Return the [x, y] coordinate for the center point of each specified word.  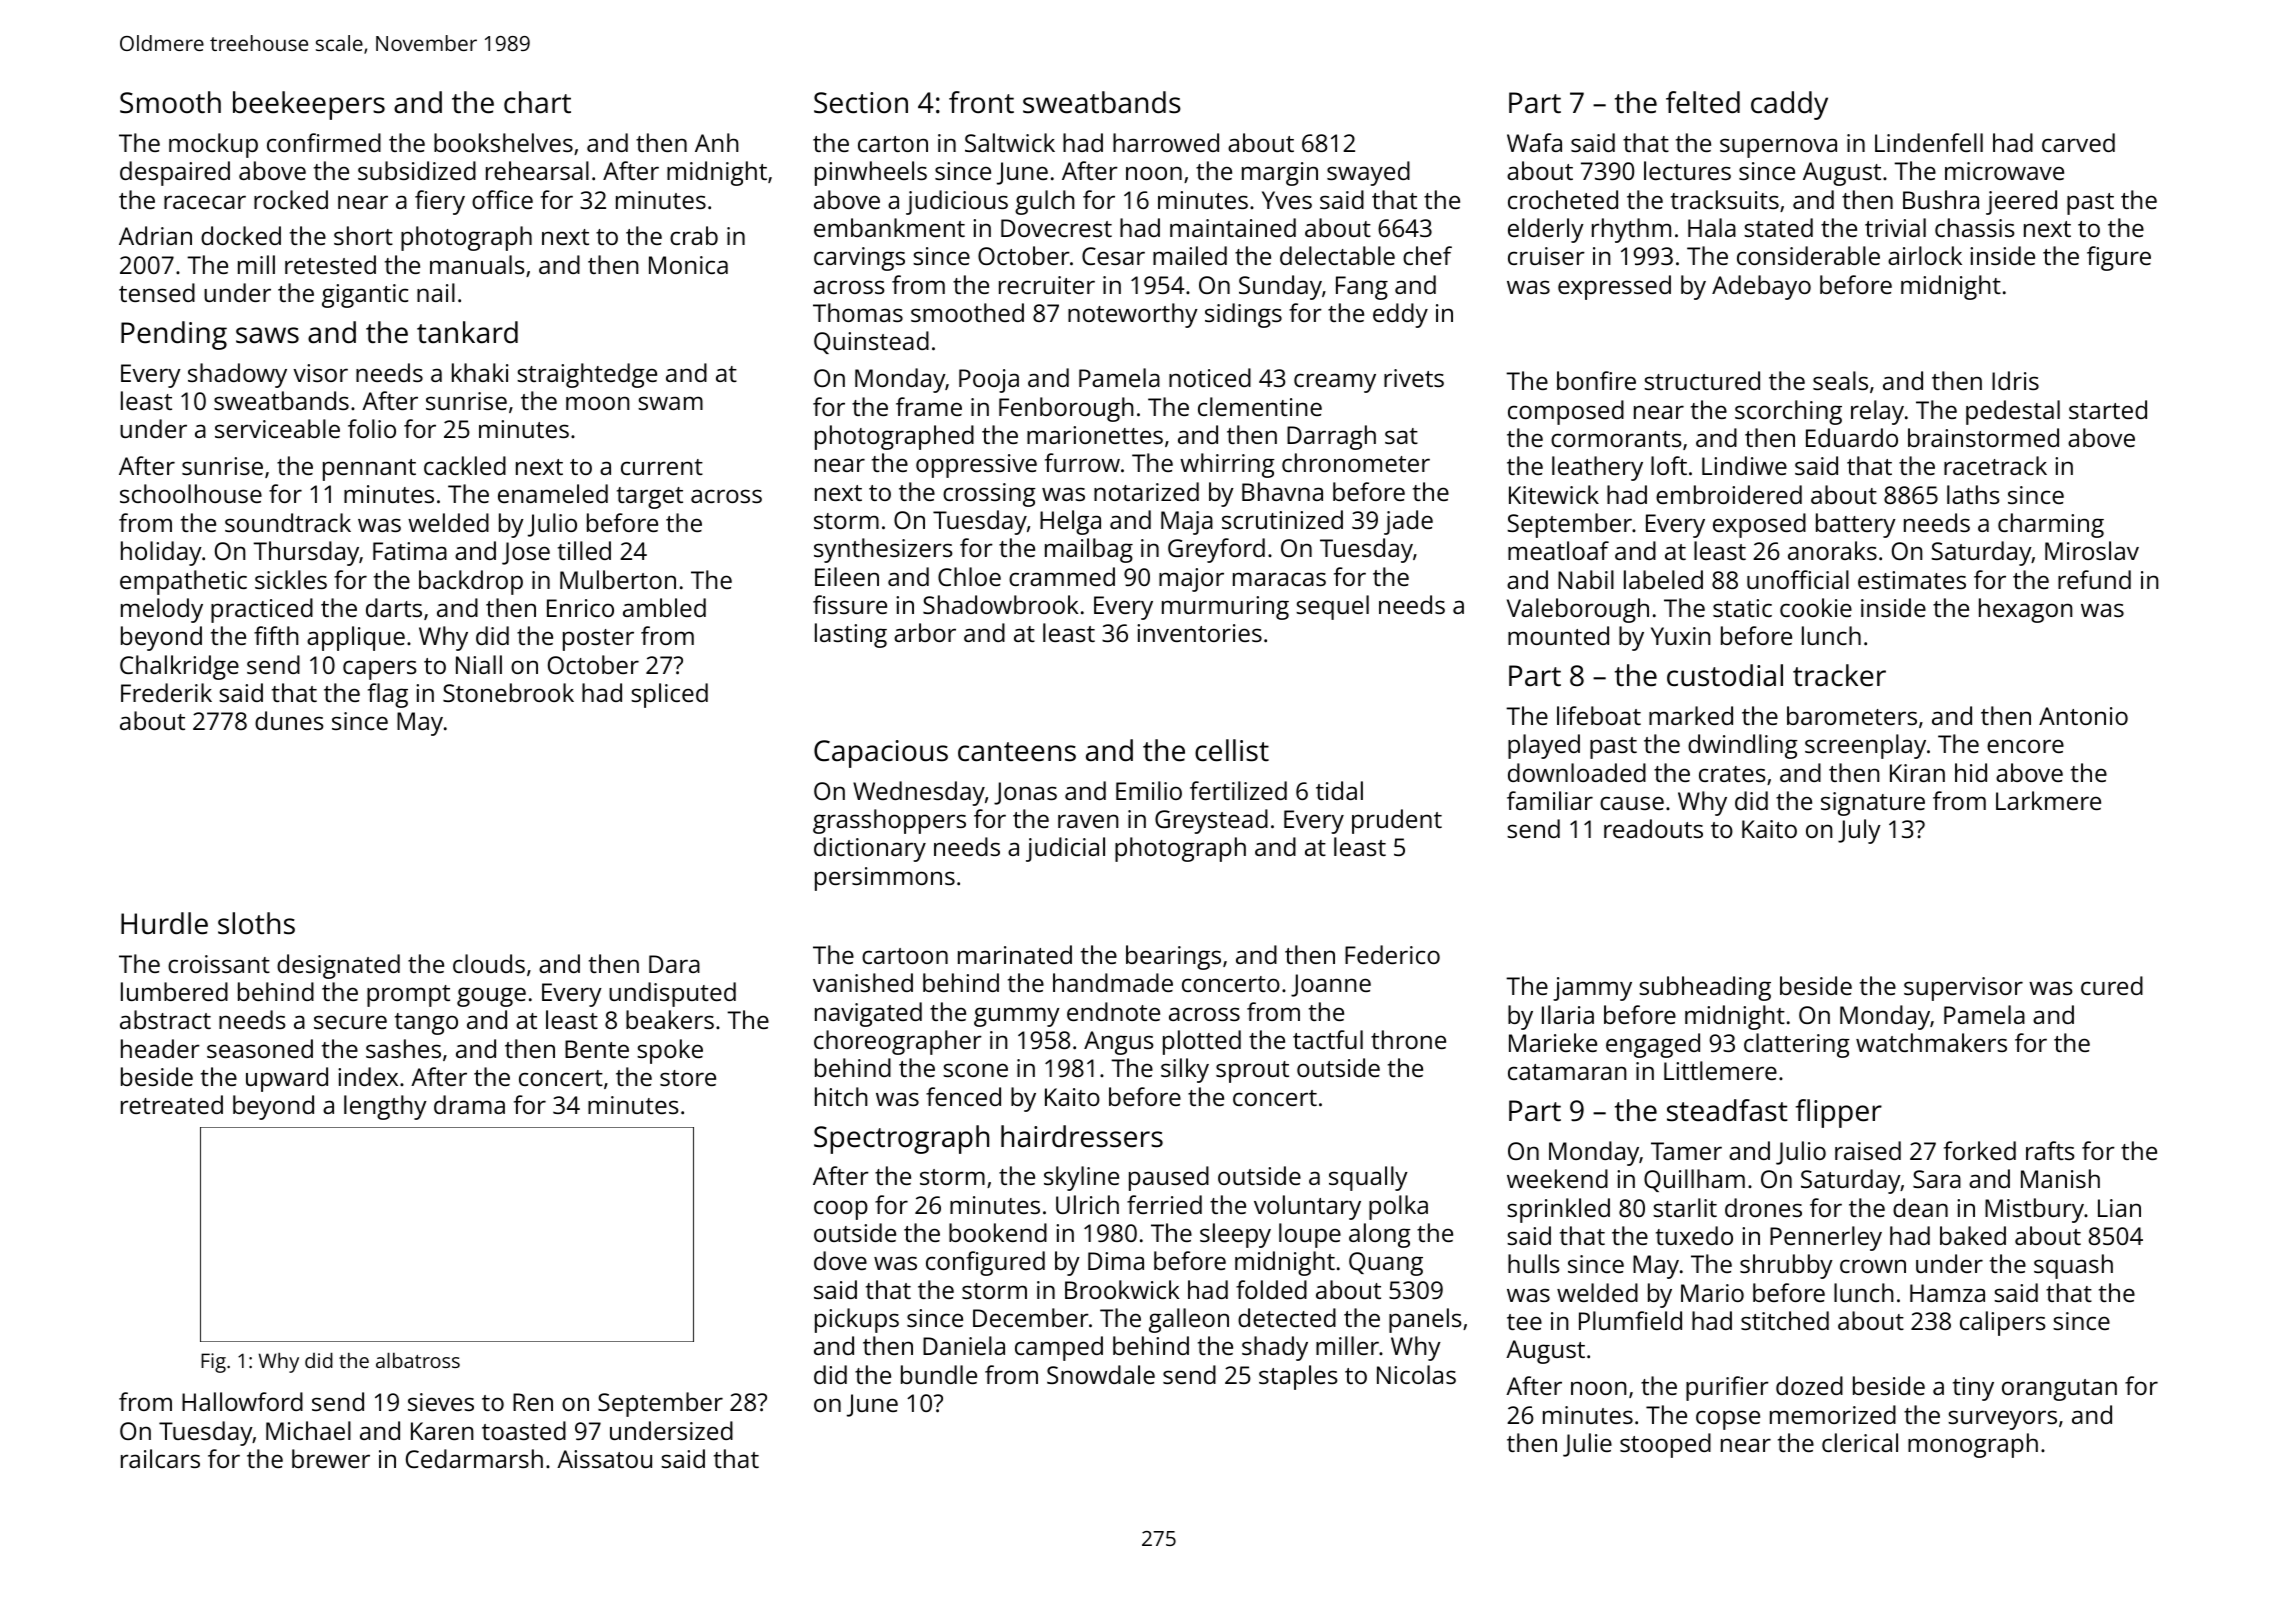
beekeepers [309, 105]
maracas [1279, 579]
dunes [289, 720]
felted [1703, 102]
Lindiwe [1744, 465]
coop [841, 1210]
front [981, 102]
